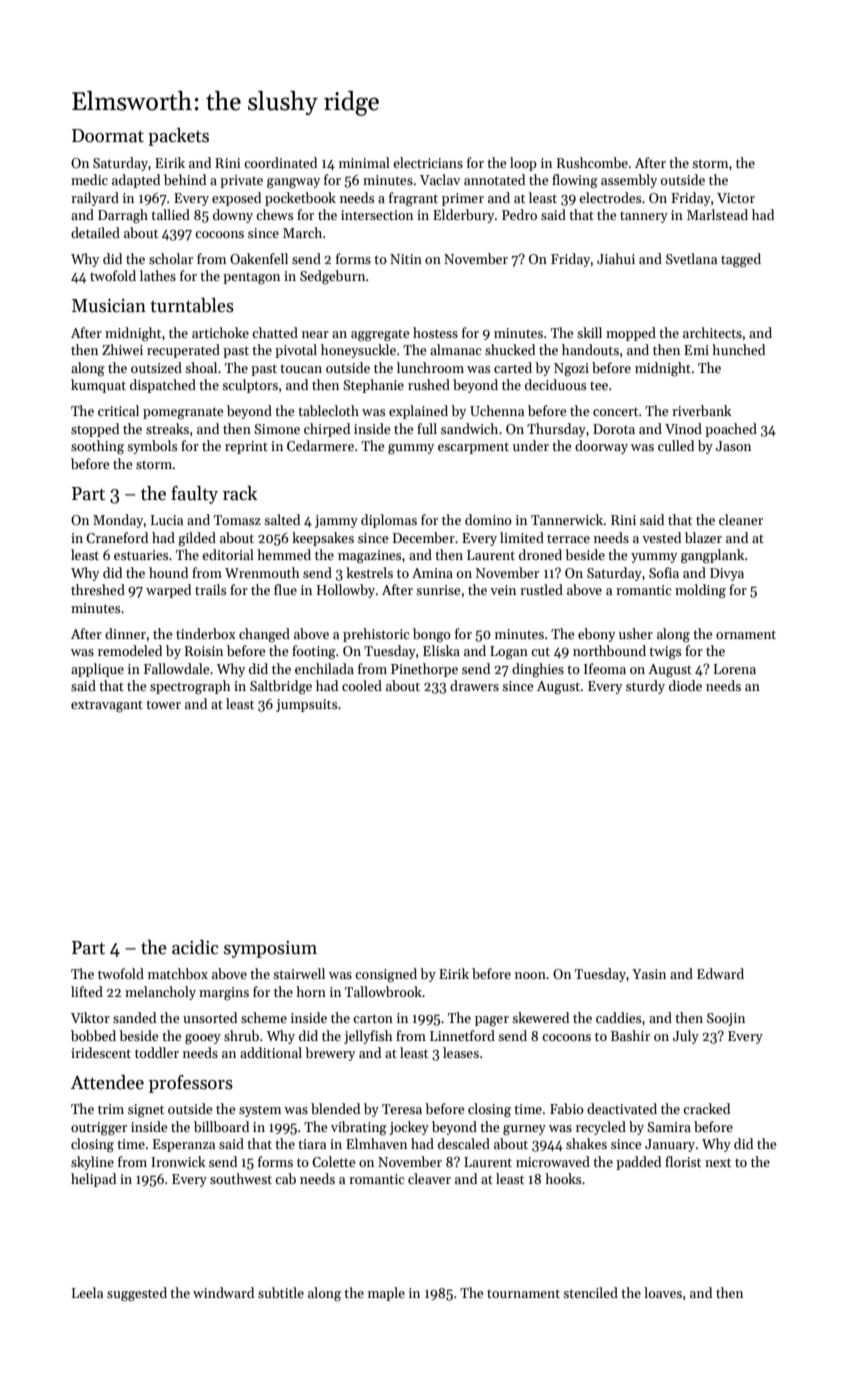  Describe the element at coordinates (523, 164) in the screenshot. I see `loop` at that location.
